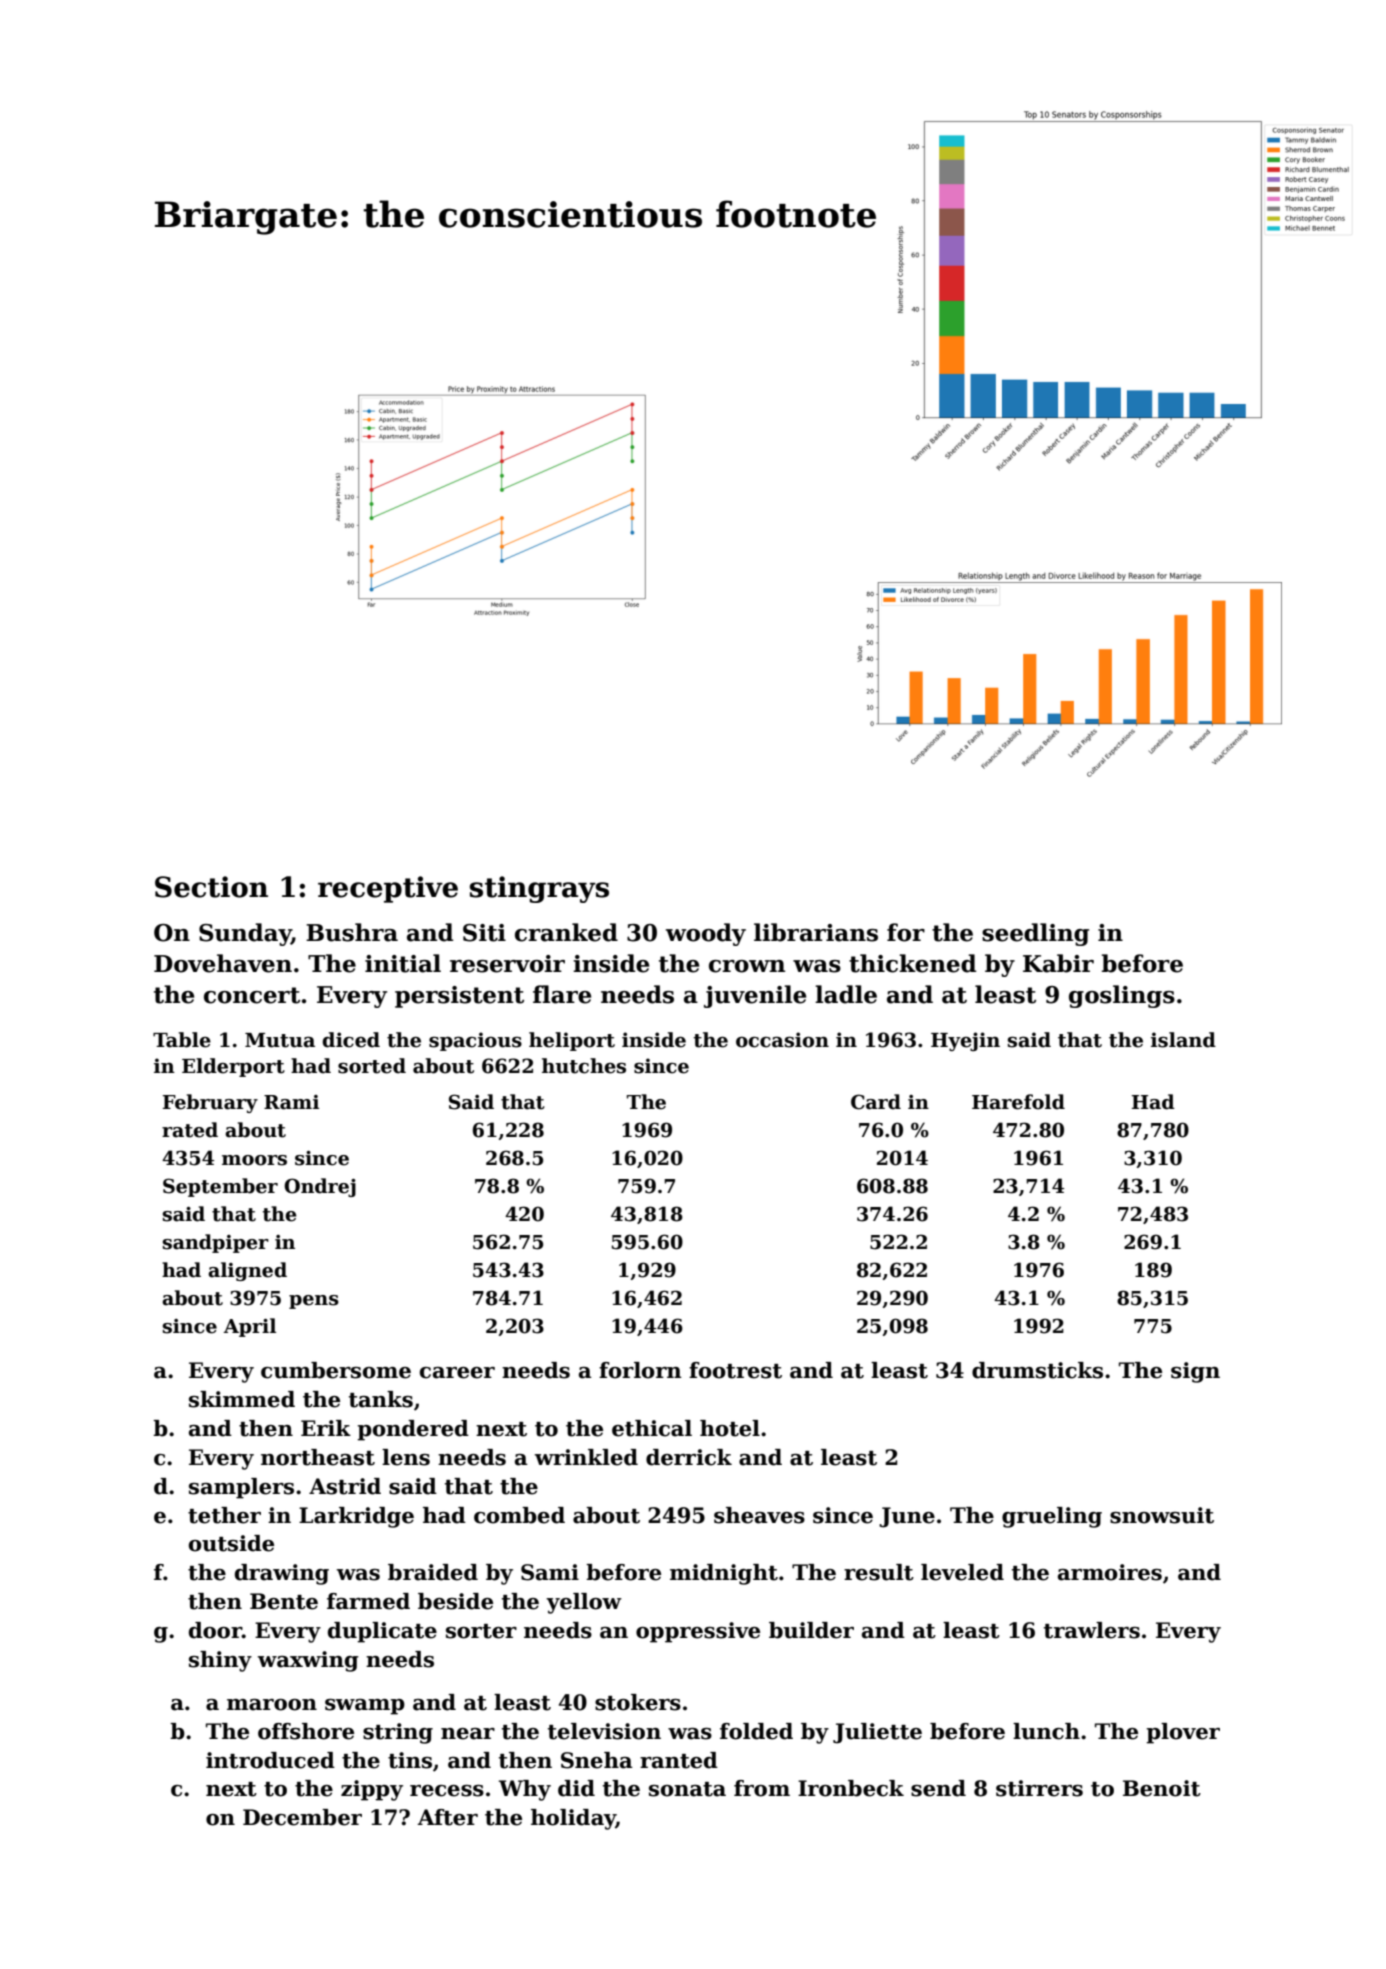 This document has height=1969, width=1386. Describe the element at coordinates (372, 1790) in the document. I see `zippy` at that location.
